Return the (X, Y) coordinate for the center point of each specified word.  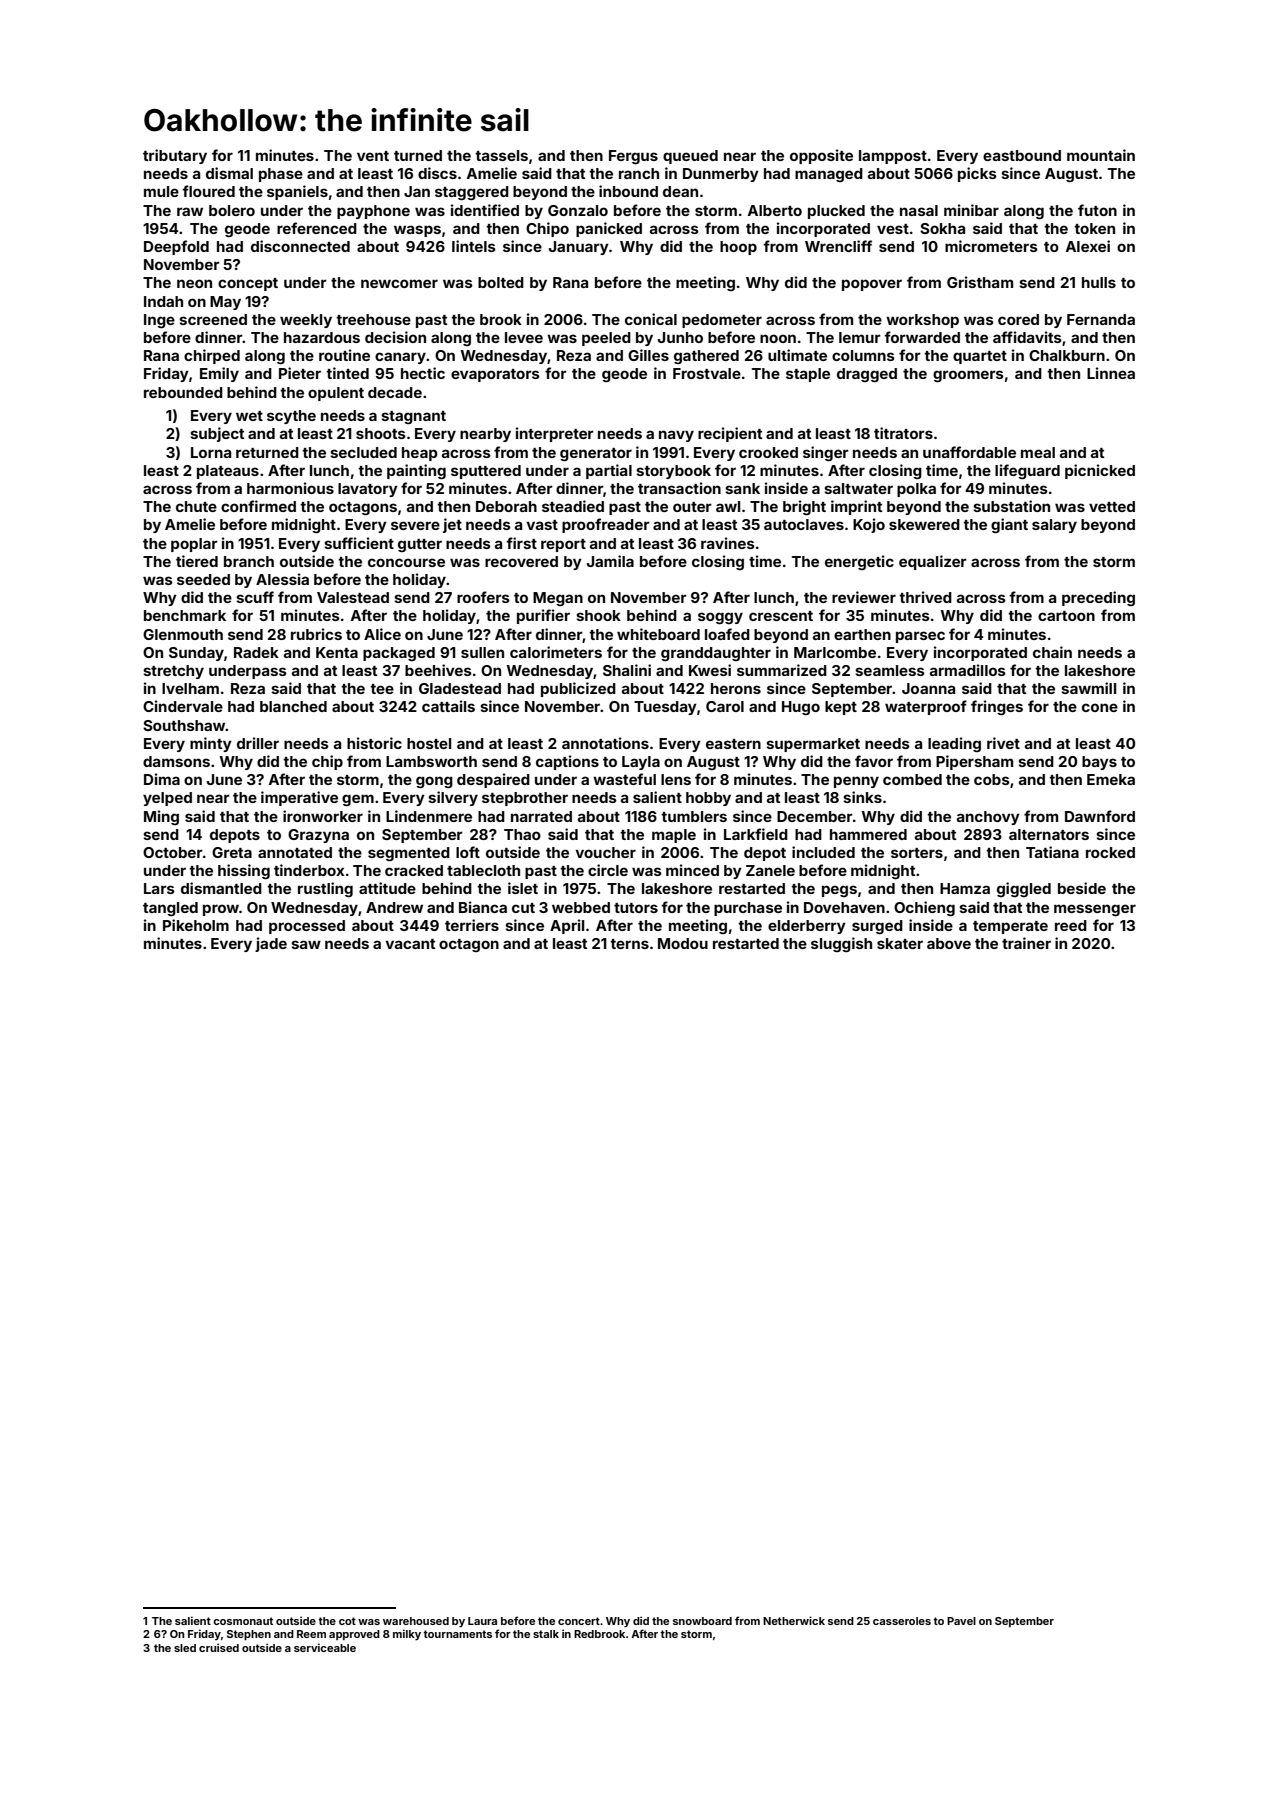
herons (736, 688)
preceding (1098, 598)
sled (185, 1648)
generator (596, 454)
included (823, 852)
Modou (683, 943)
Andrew (394, 907)
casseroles (902, 1621)
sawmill (1088, 688)
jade (271, 944)
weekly (306, 321)
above (949, 943)
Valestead (353, 597)
